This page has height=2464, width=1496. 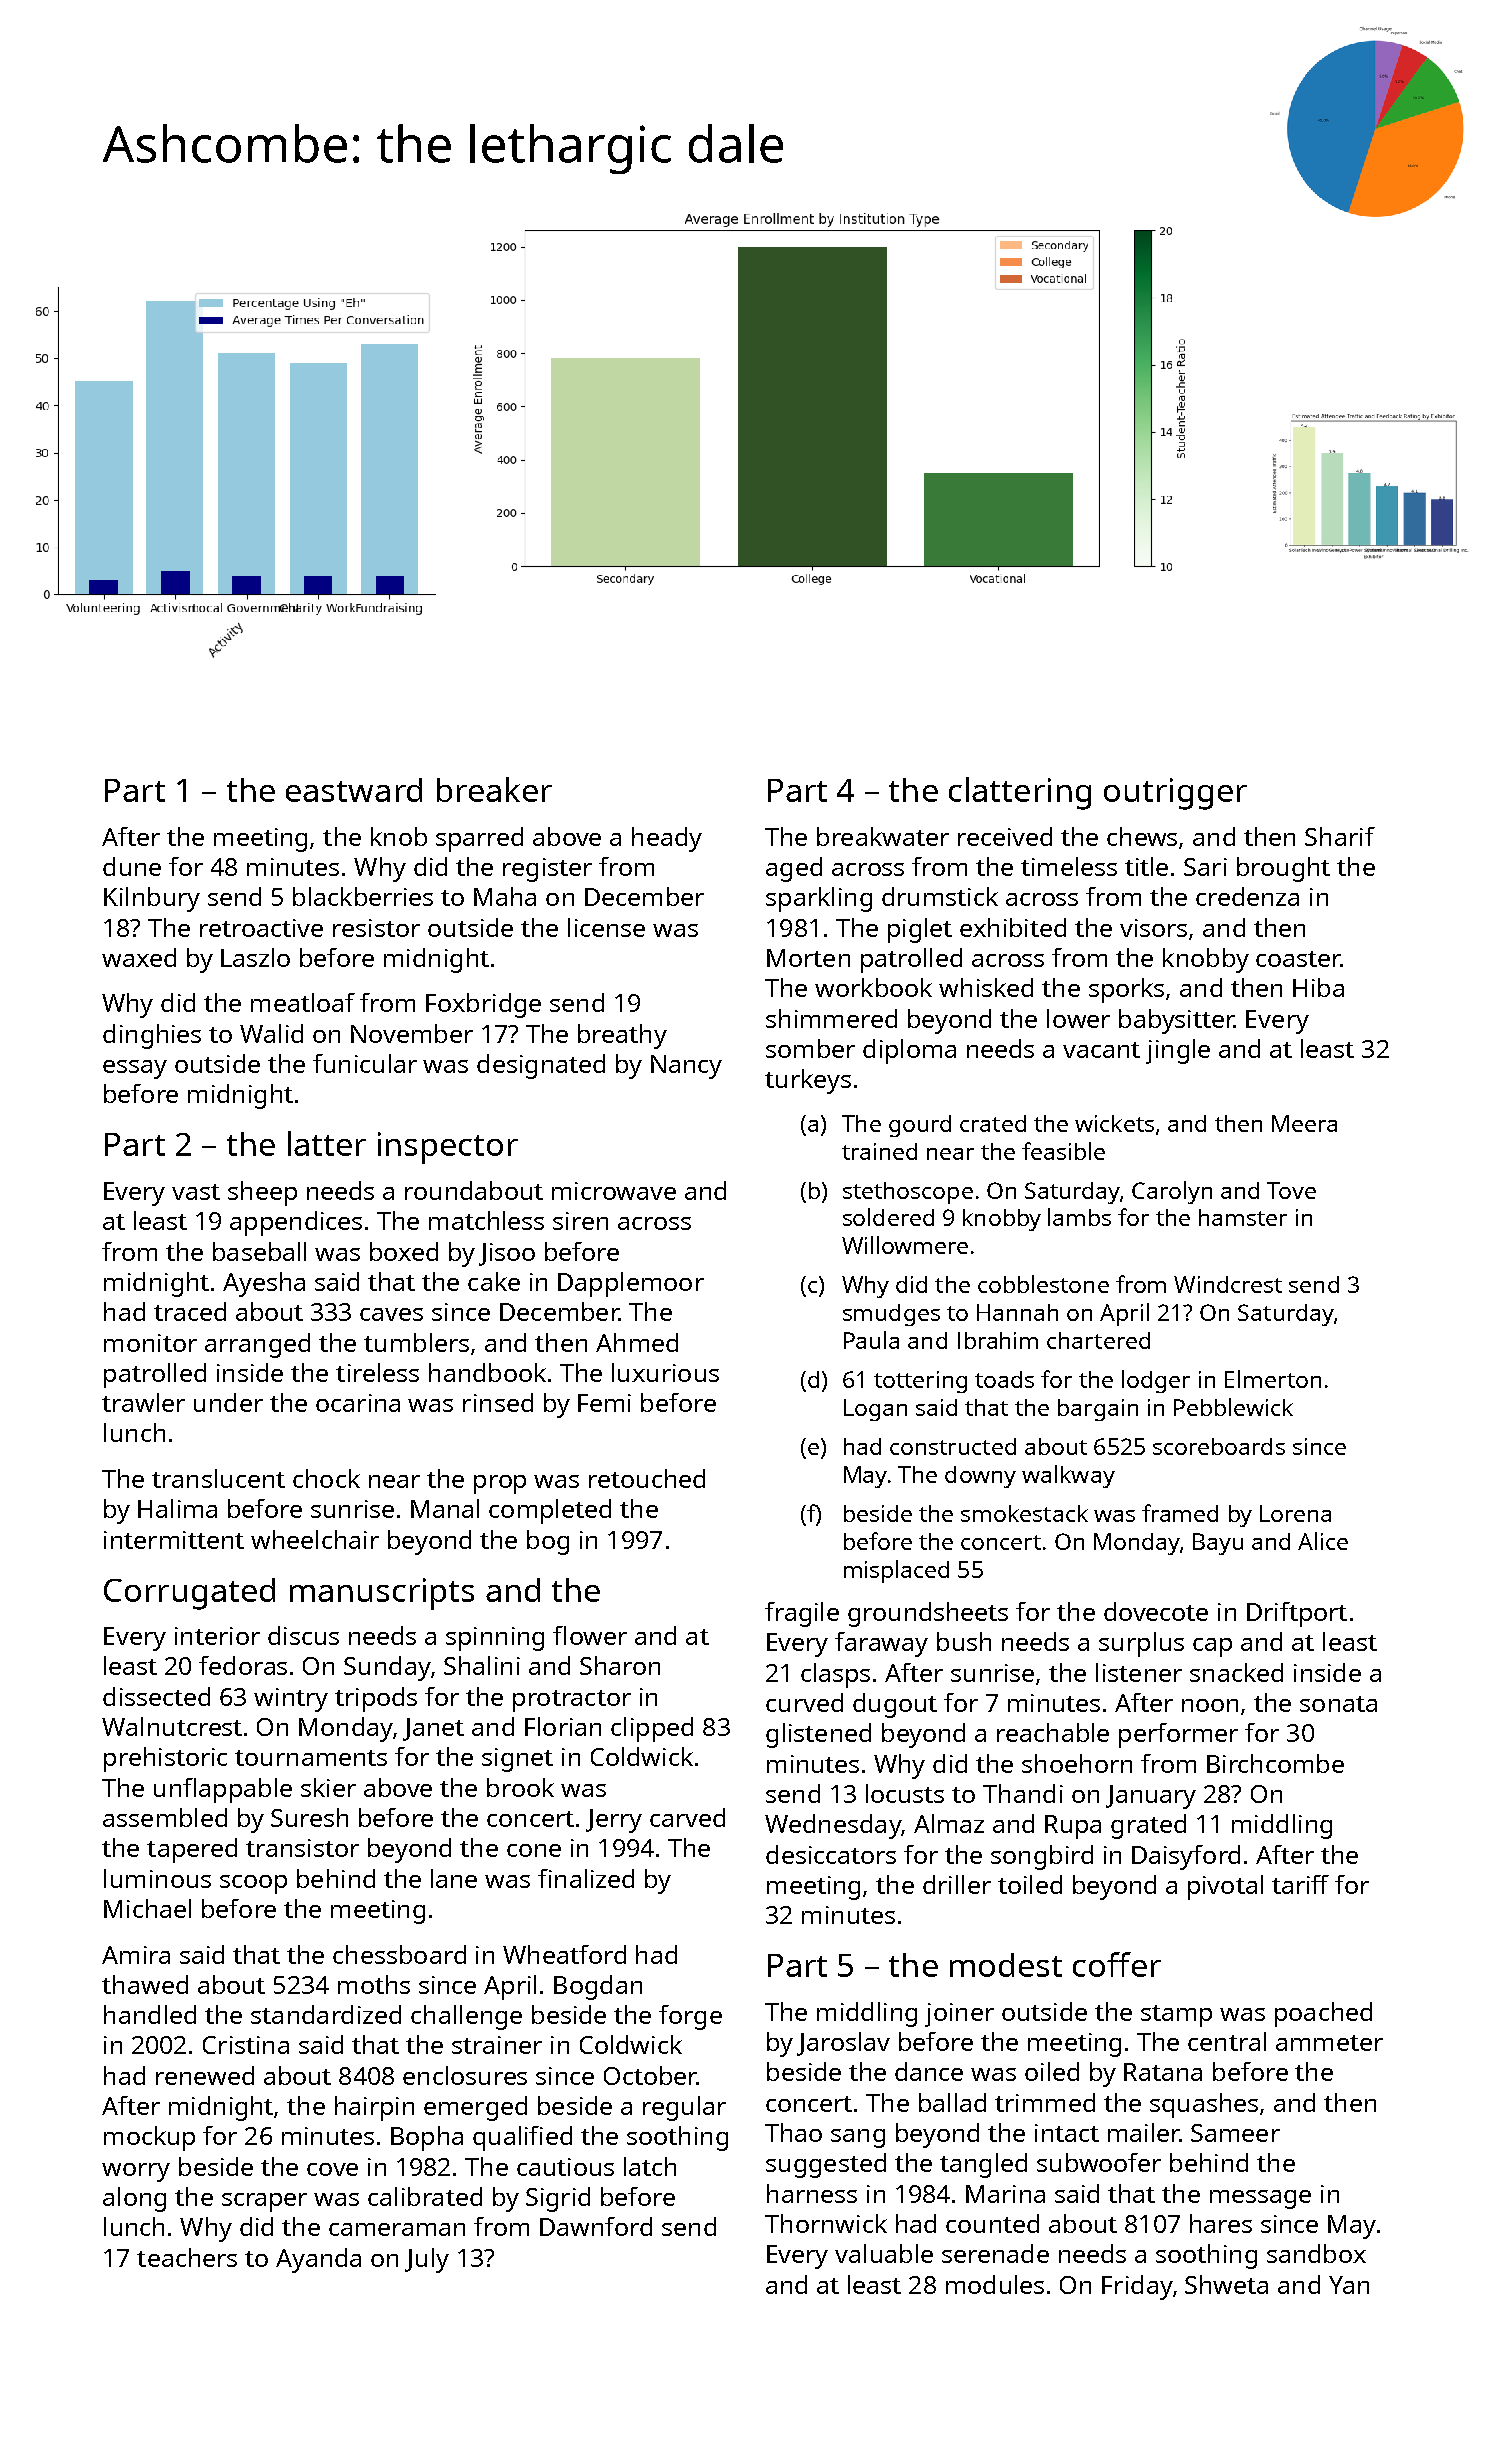 What do you see at coordinates (826, 2223) in the page?
I see `Thornwick` at bounding box center [826, 2223].
